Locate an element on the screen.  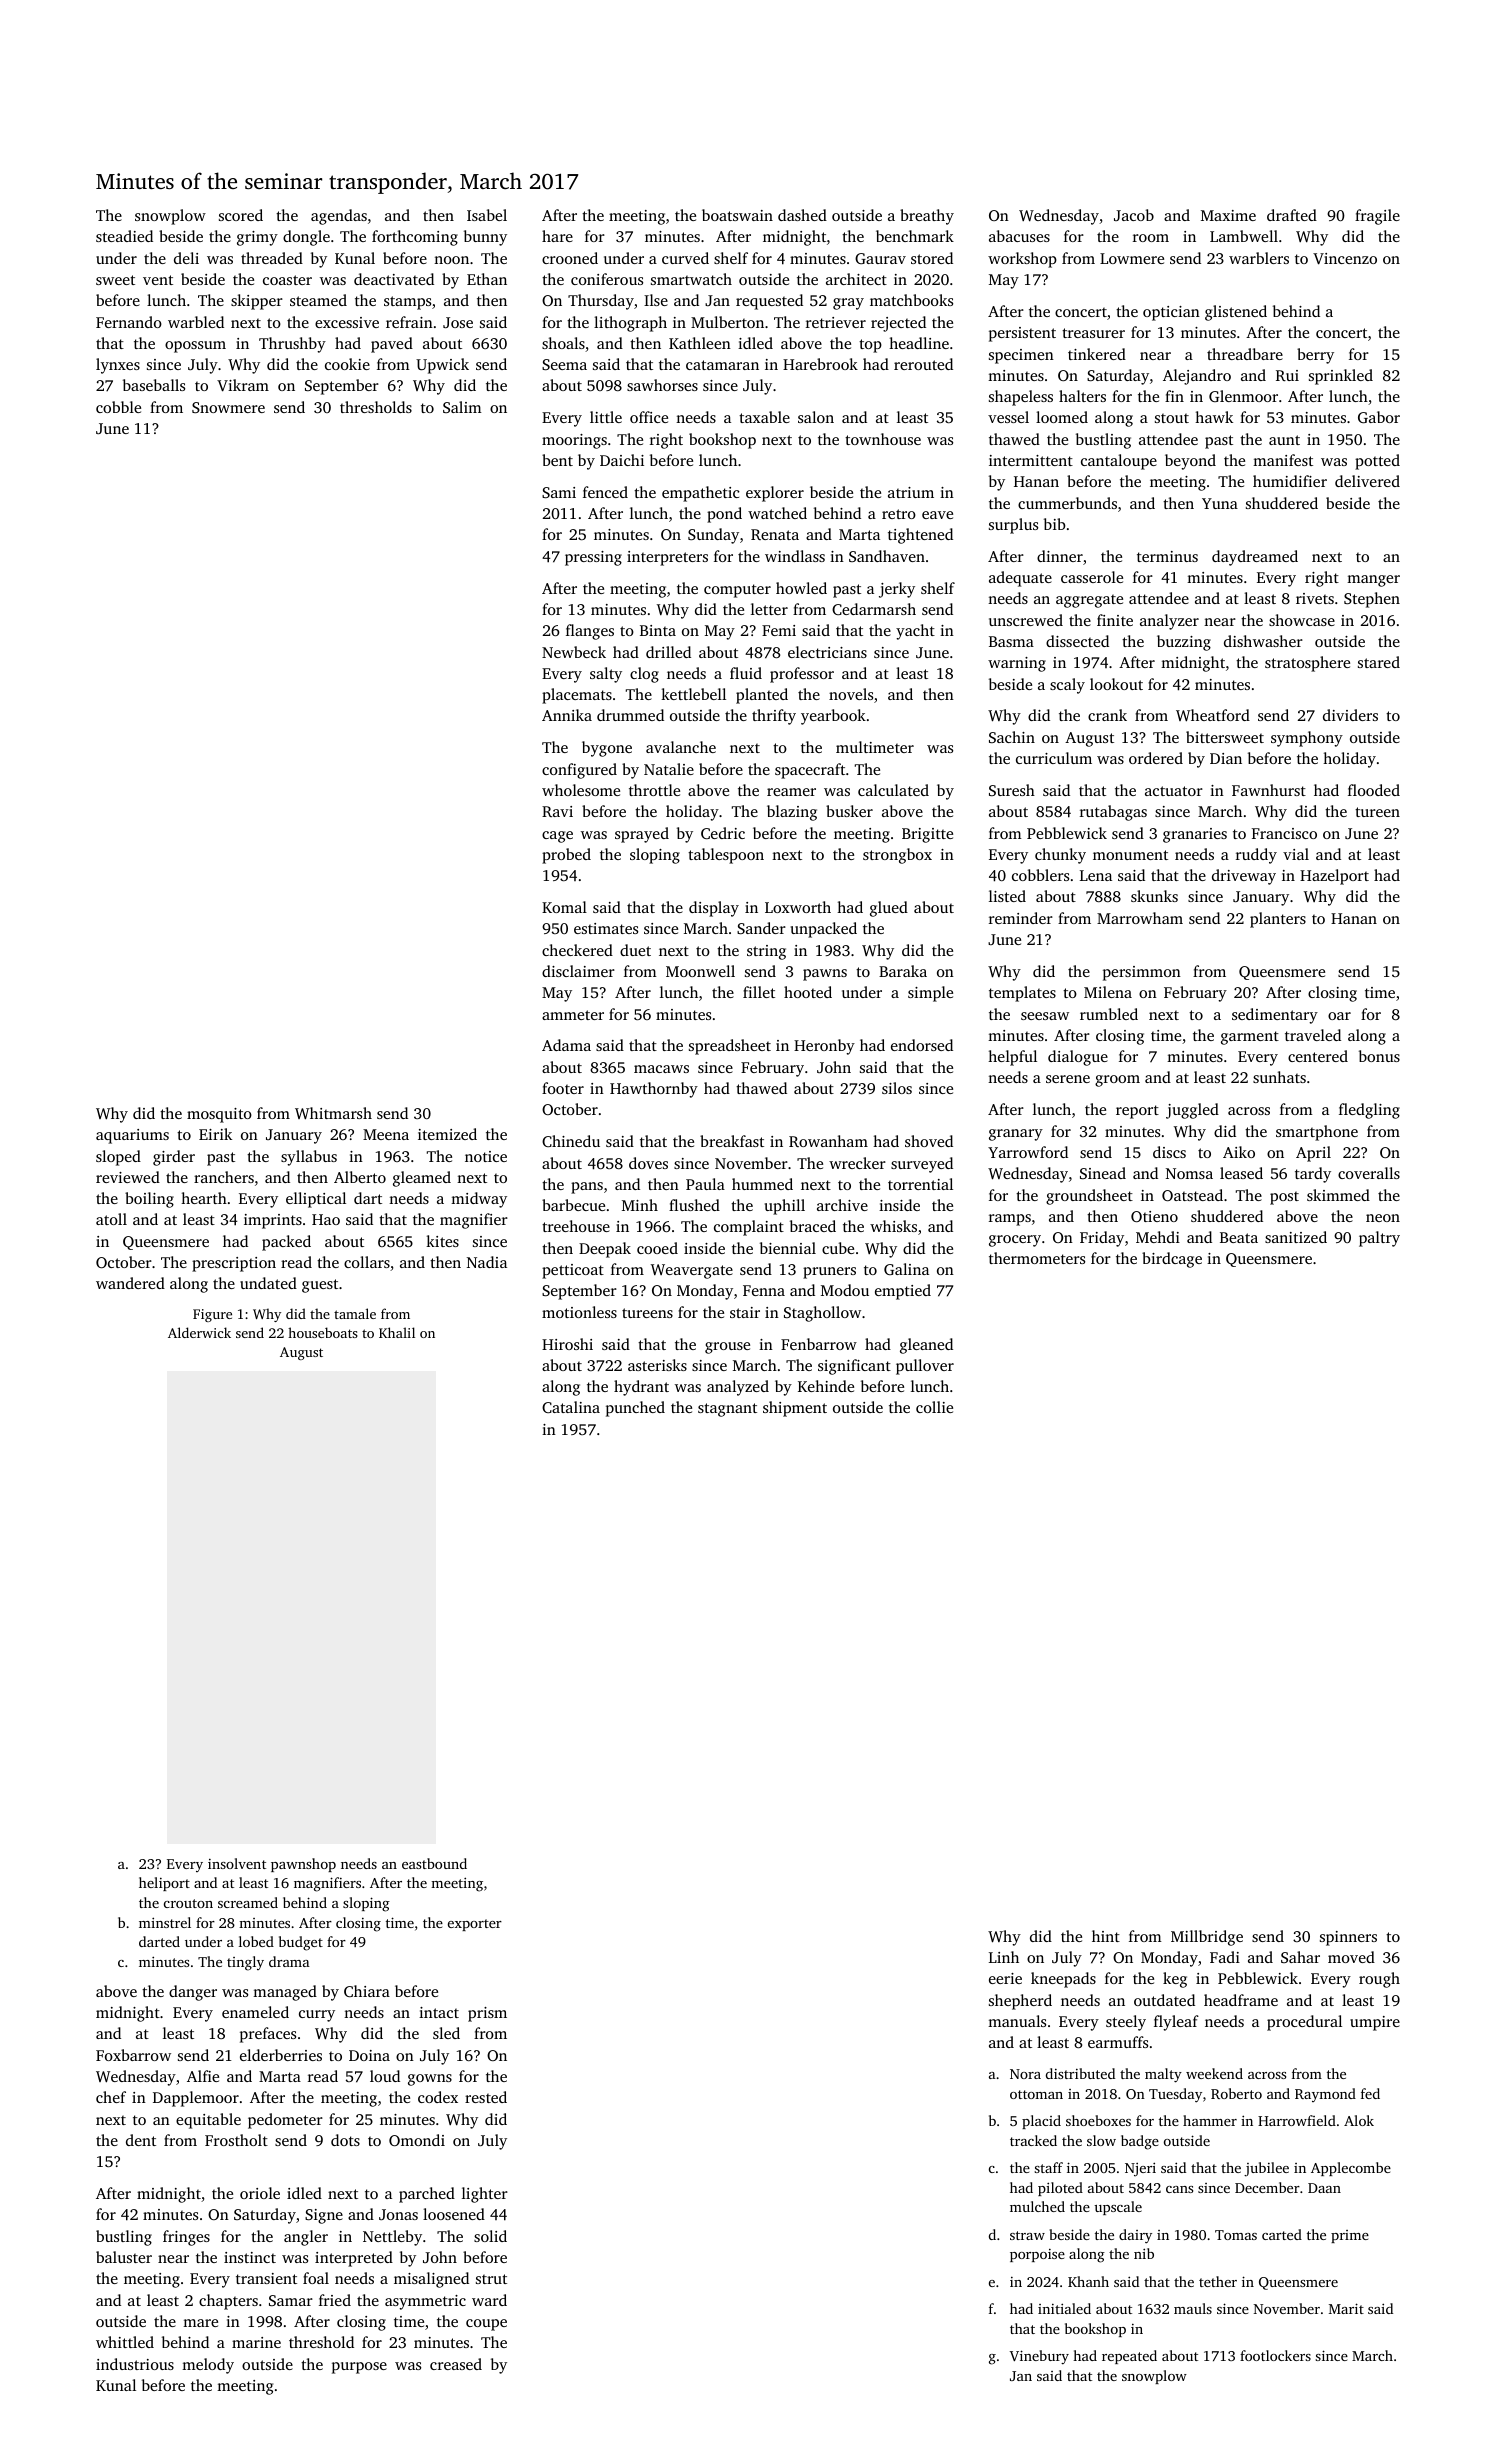
exporter is located at coordinates (475, 1925).
